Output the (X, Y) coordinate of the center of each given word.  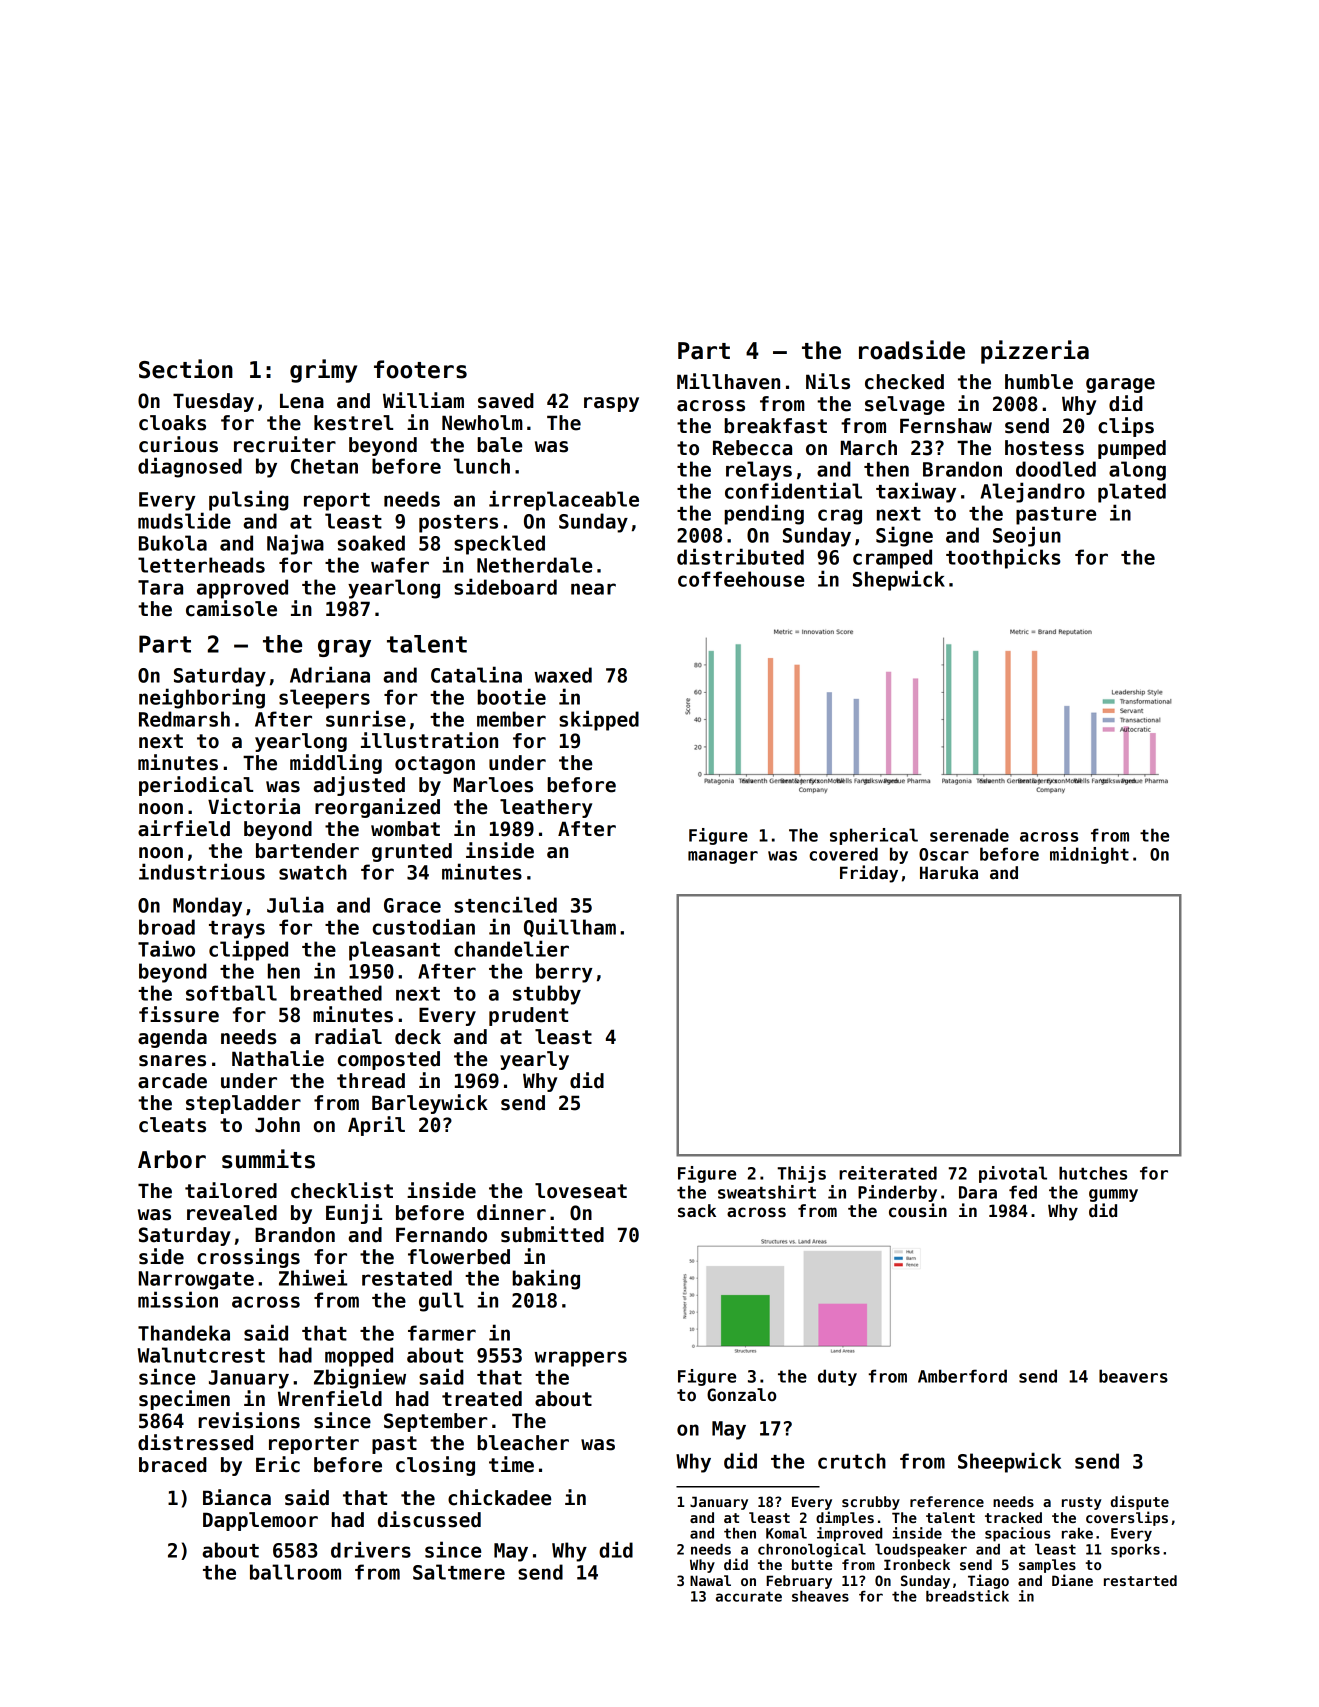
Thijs (801, 1174)
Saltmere (459, 1572)
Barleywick (430, 1104)
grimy (323, 371)
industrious (202, 871)
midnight (1089, 855)
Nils (828, 381)
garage (1120, 385)
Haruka (949, 872)
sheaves (820, 1596)
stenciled (505, 904)
